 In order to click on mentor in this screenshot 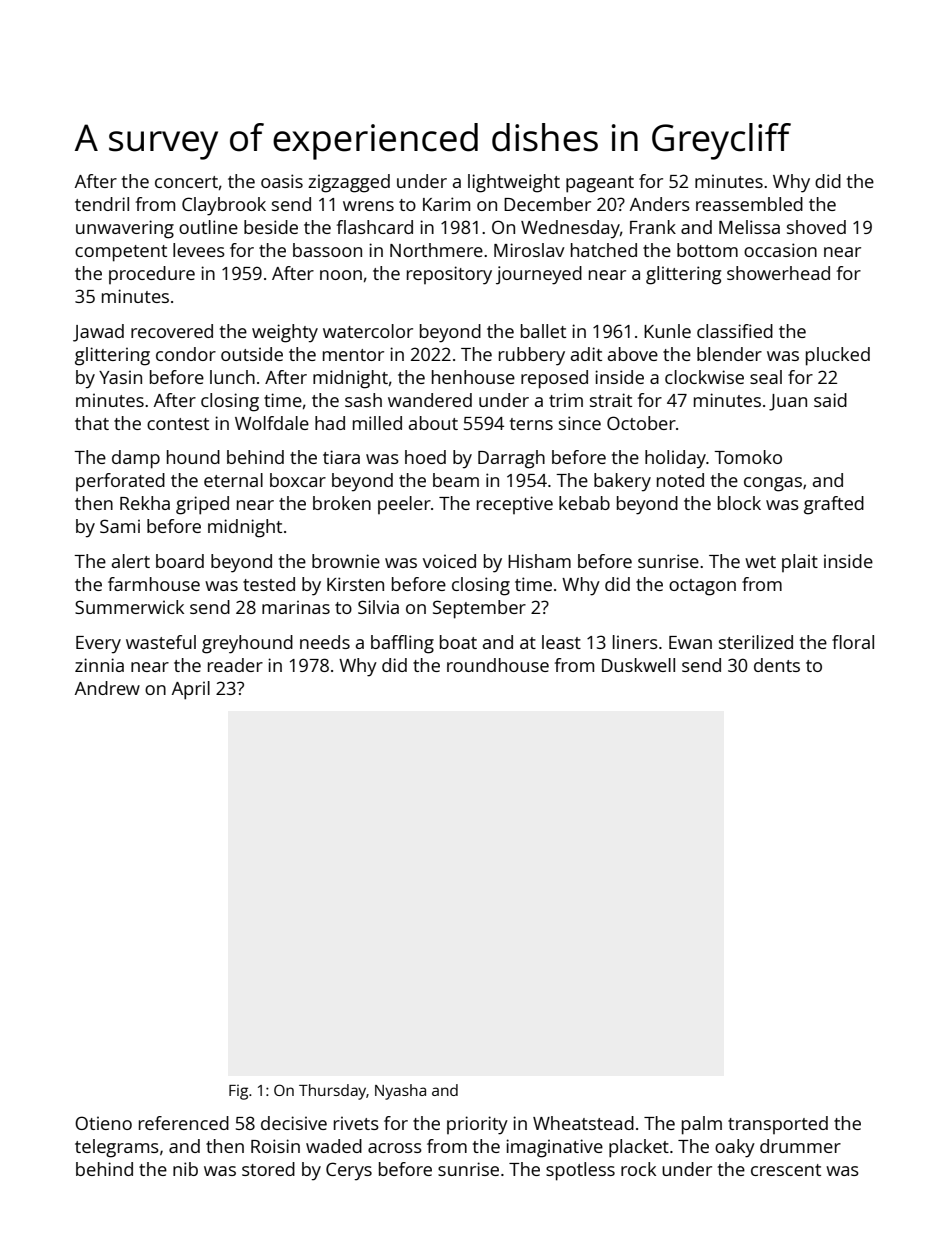, I will do `click(353, 355)`.
